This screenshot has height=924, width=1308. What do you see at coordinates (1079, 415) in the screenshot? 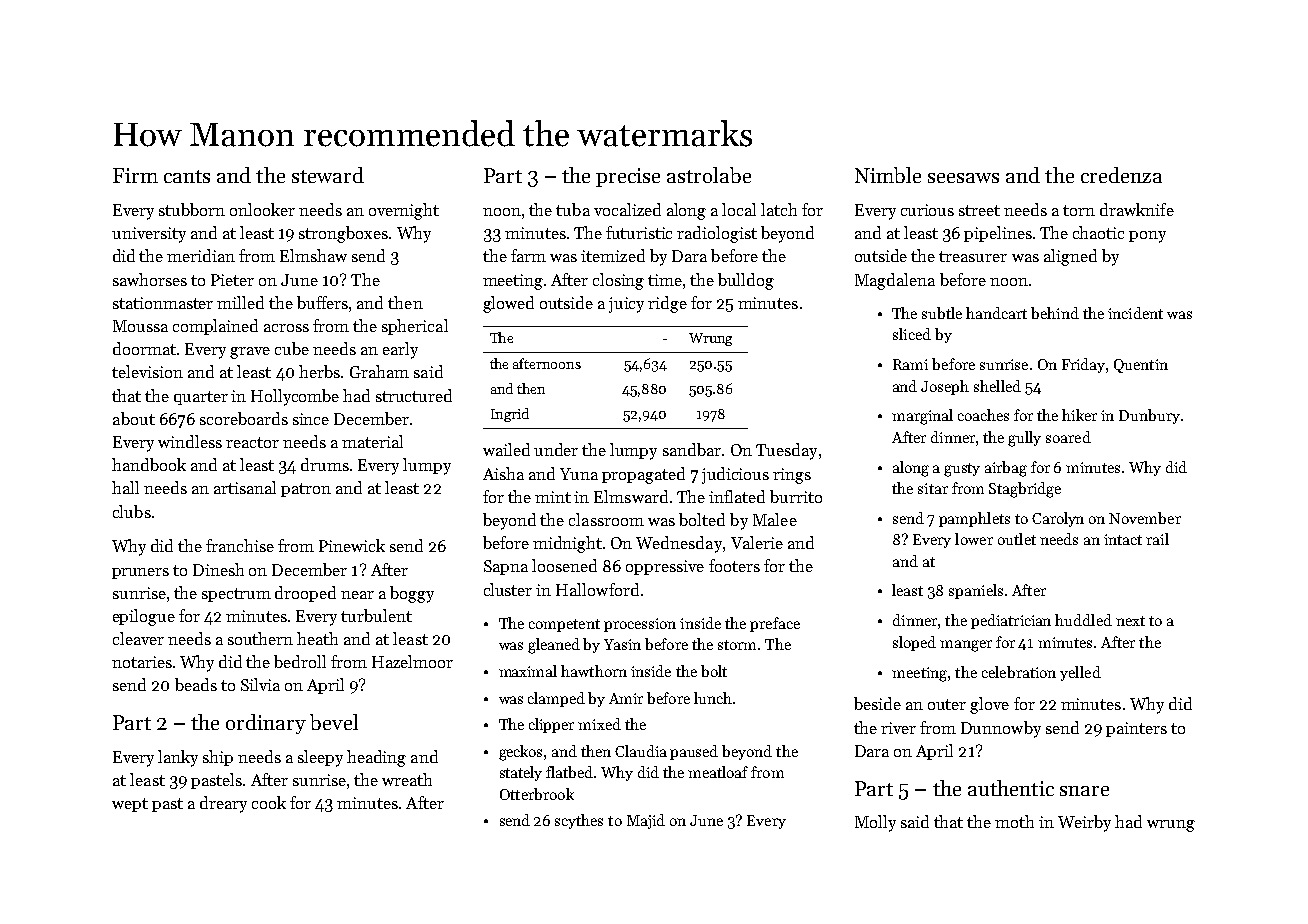
I see `hiker` at bounding box center [1079, 415].
